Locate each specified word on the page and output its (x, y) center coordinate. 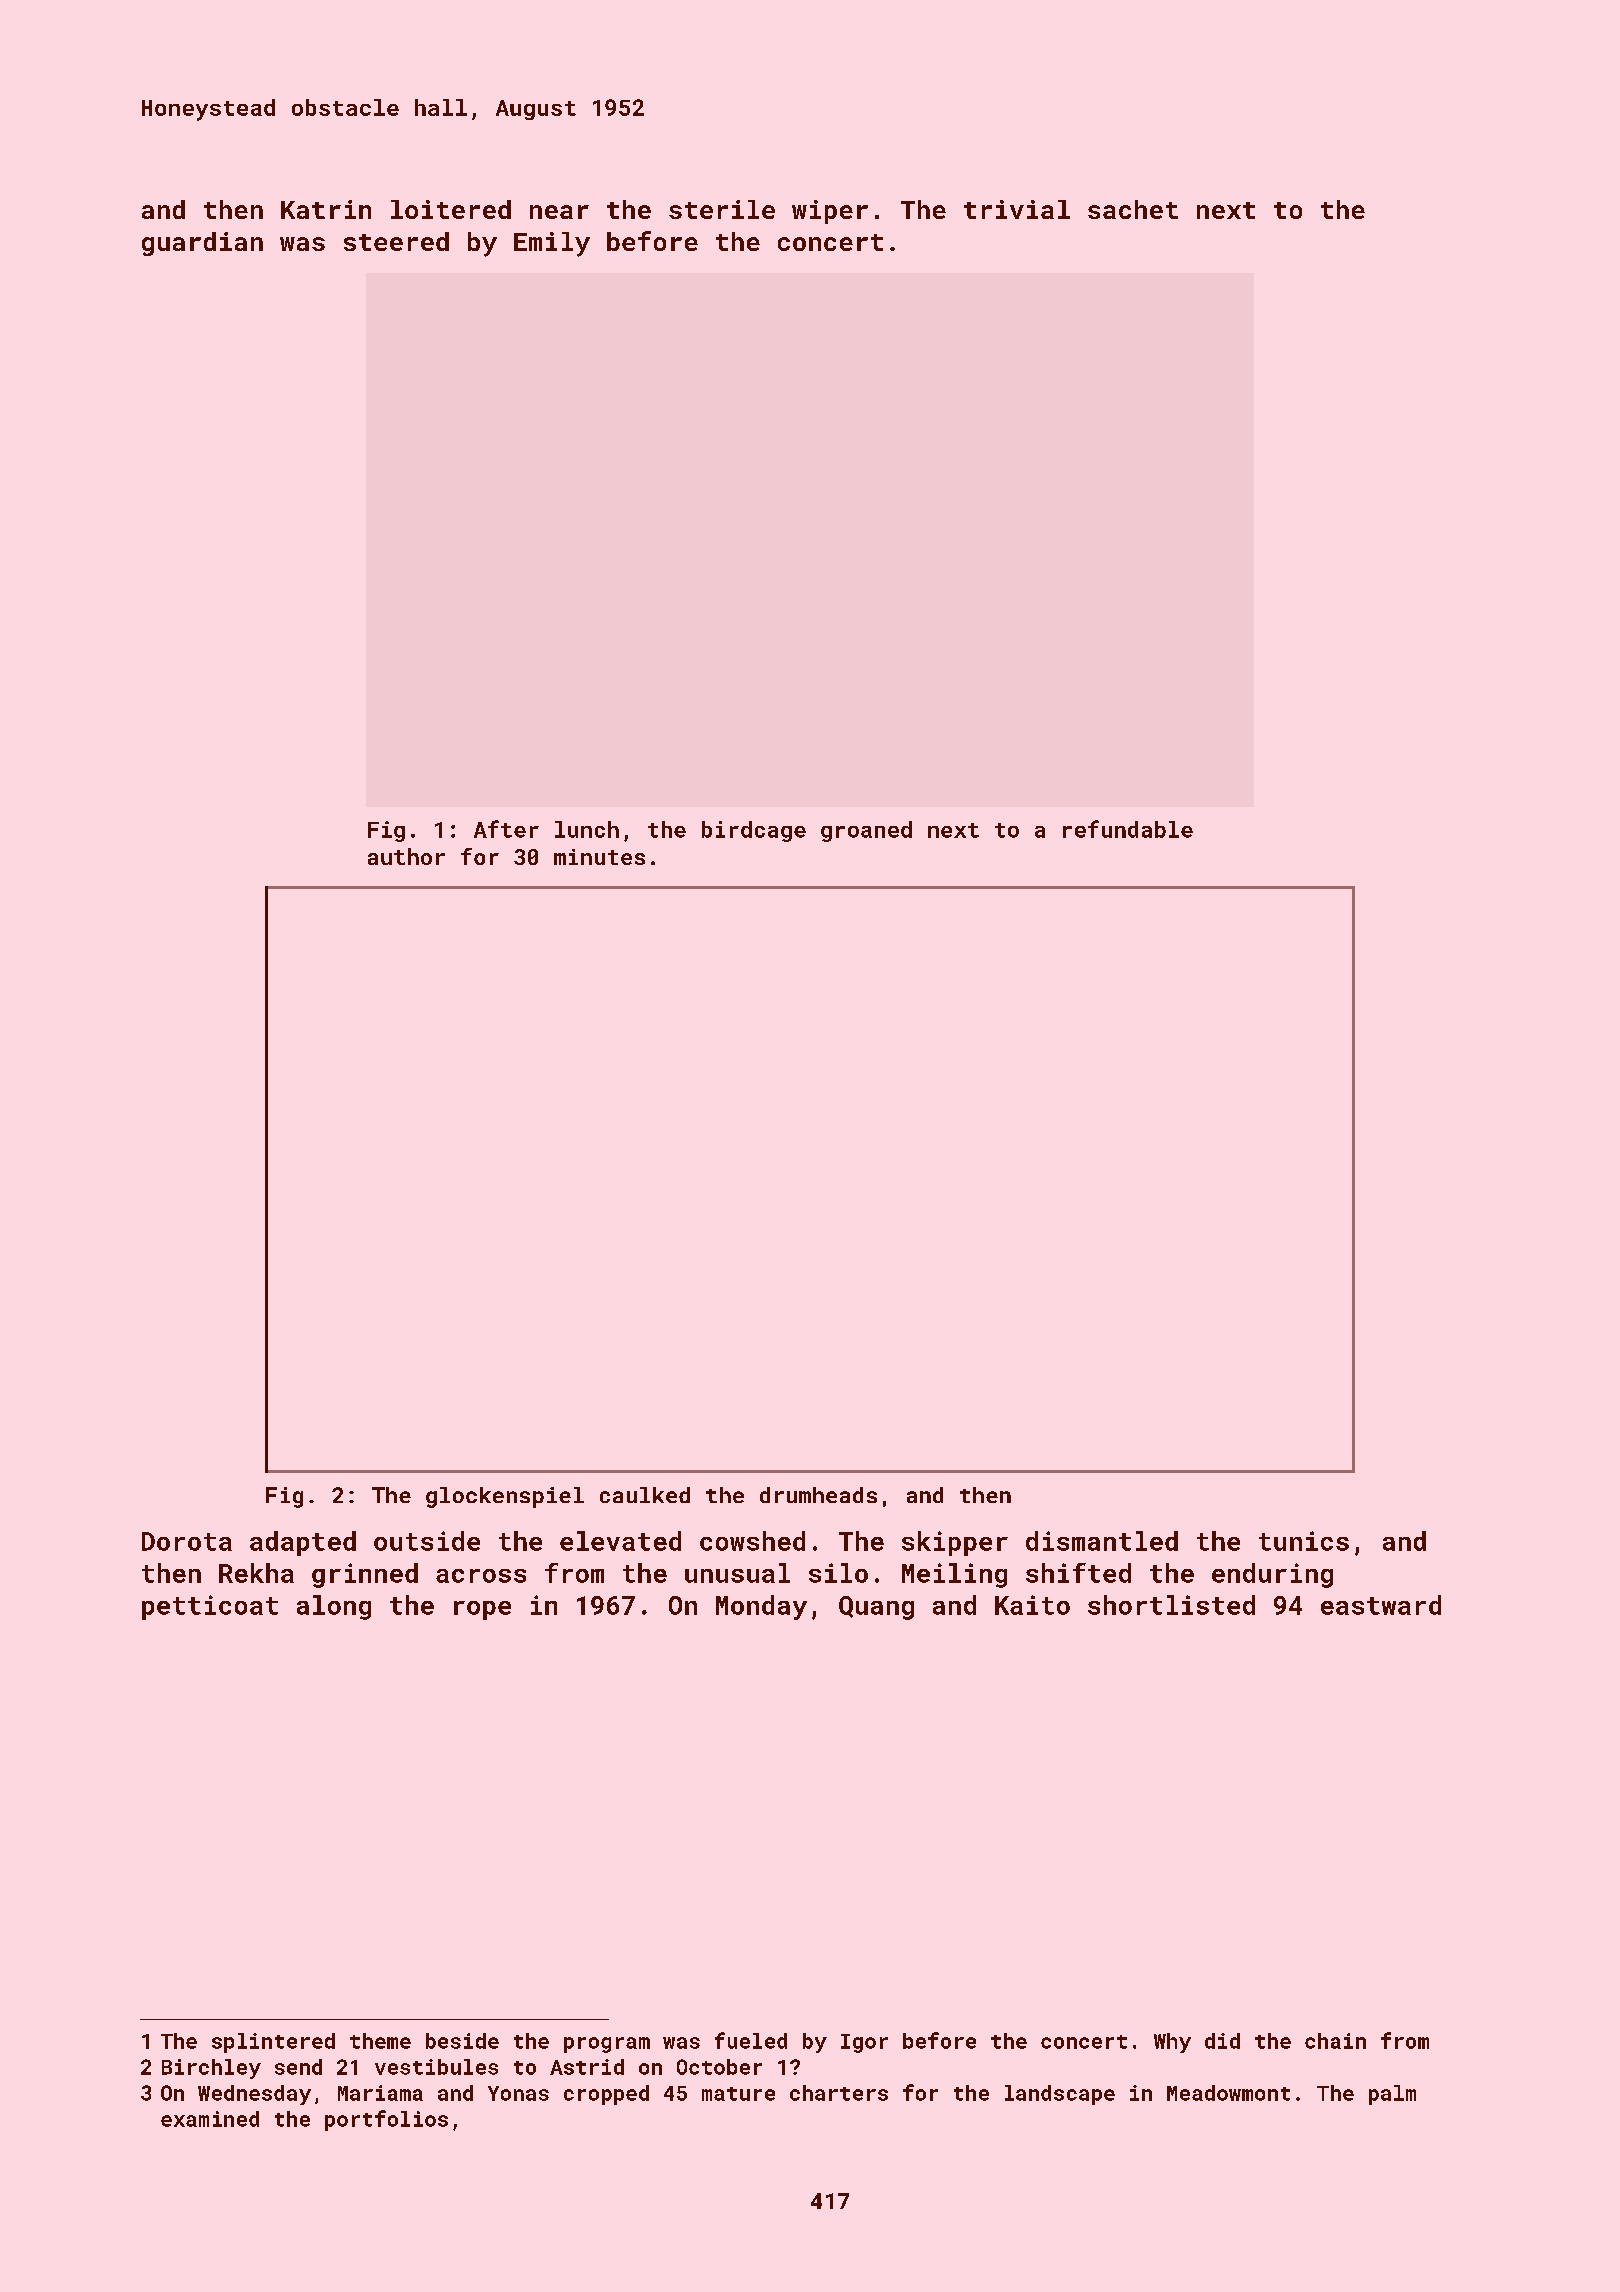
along (334, 1607)
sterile (722, 209)
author (406, 856)
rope (482, 1610)
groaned (866, 831)
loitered (451, 209)
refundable (1128, 829)
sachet (1133, 209)
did (1222, 2041)
